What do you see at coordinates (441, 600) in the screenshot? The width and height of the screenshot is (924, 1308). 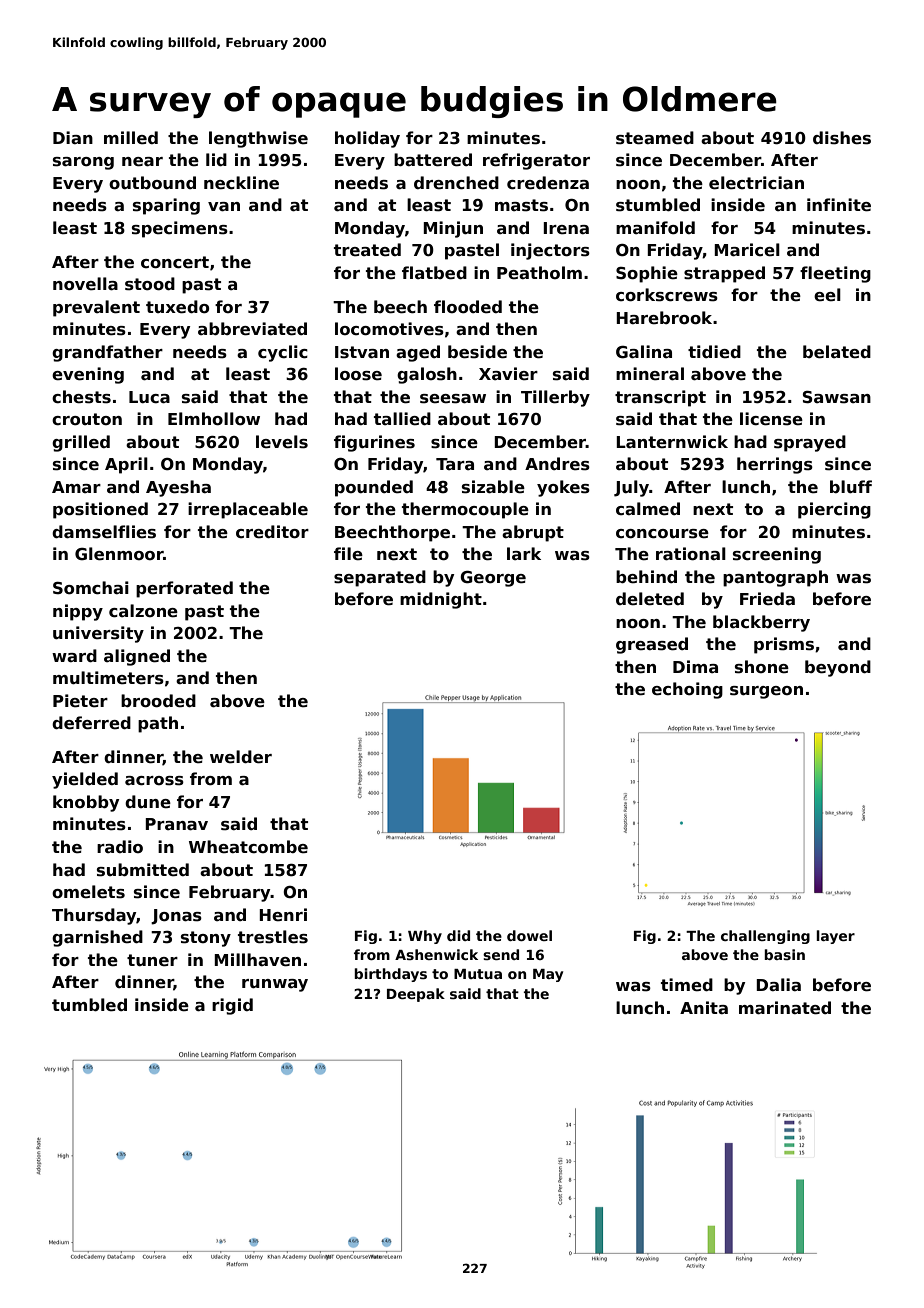 I see `midnight` at bounding box center [441, 600].
